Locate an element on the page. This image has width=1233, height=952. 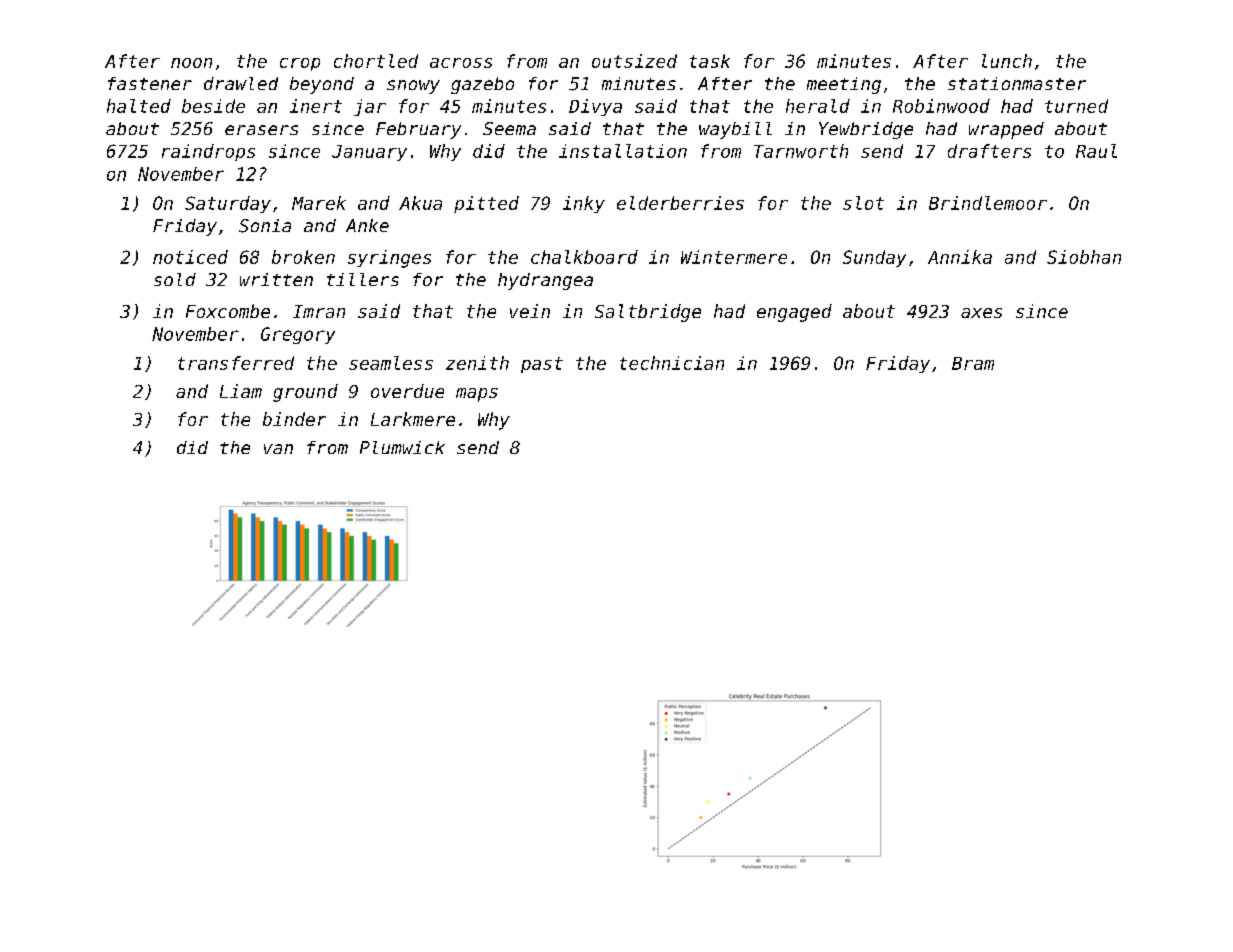
lunch is located at coordinates (1007, 61).
